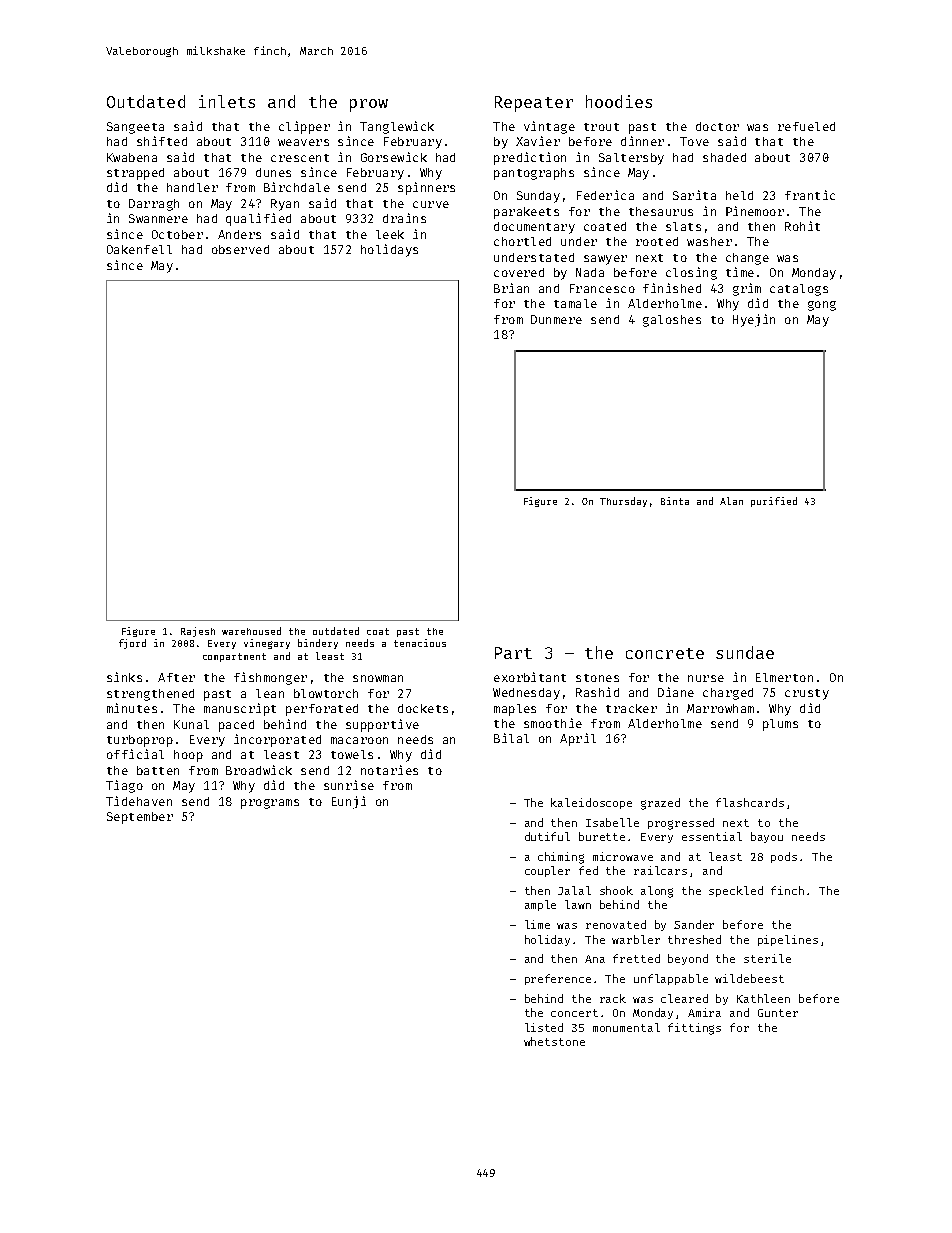  What do you see at coordinates (227, 101) in the document?
I see `inlets` at bounding box center [227, 101].
